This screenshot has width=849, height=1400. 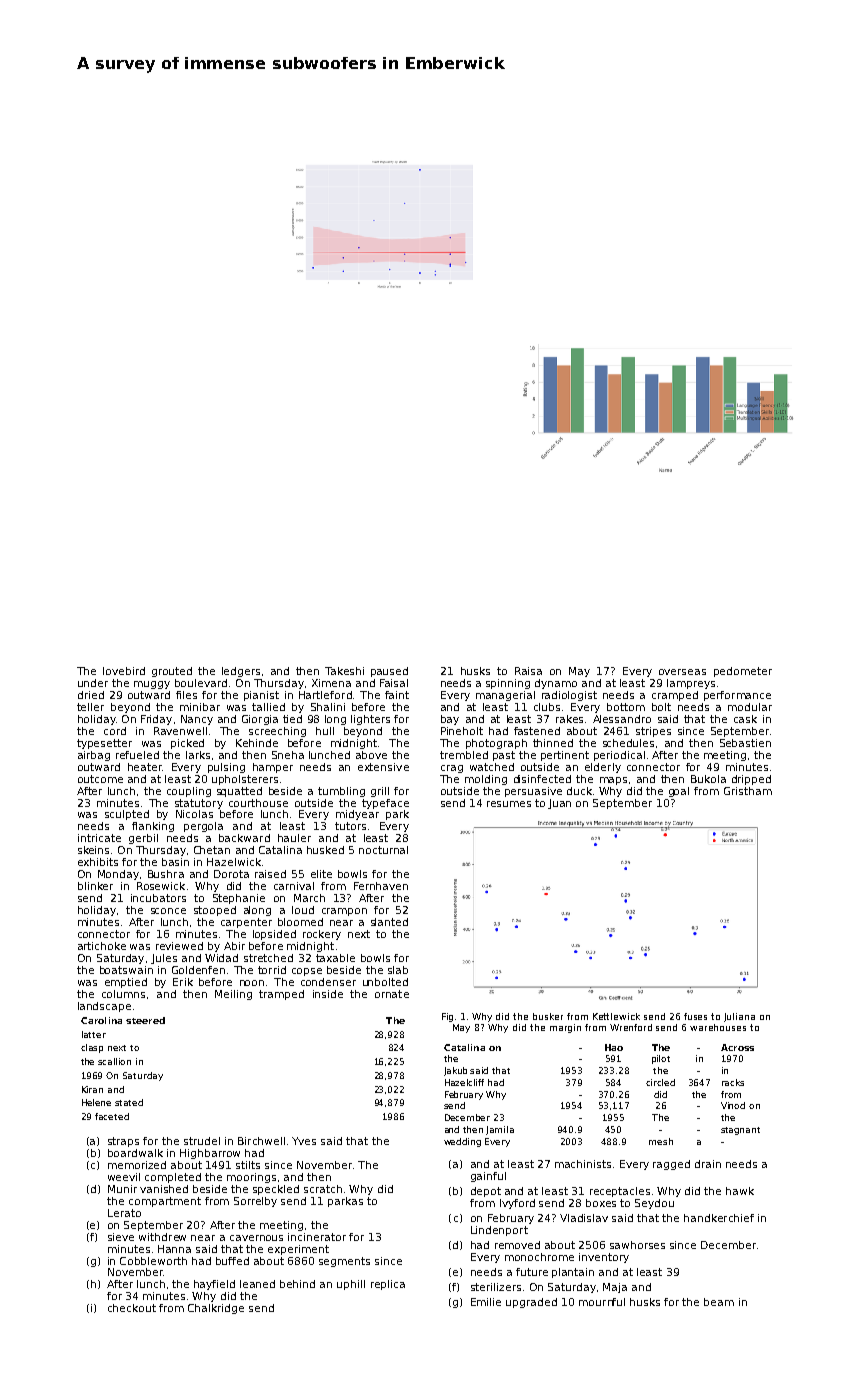 I want to click on compartment, so click(x=165, y=1202).
